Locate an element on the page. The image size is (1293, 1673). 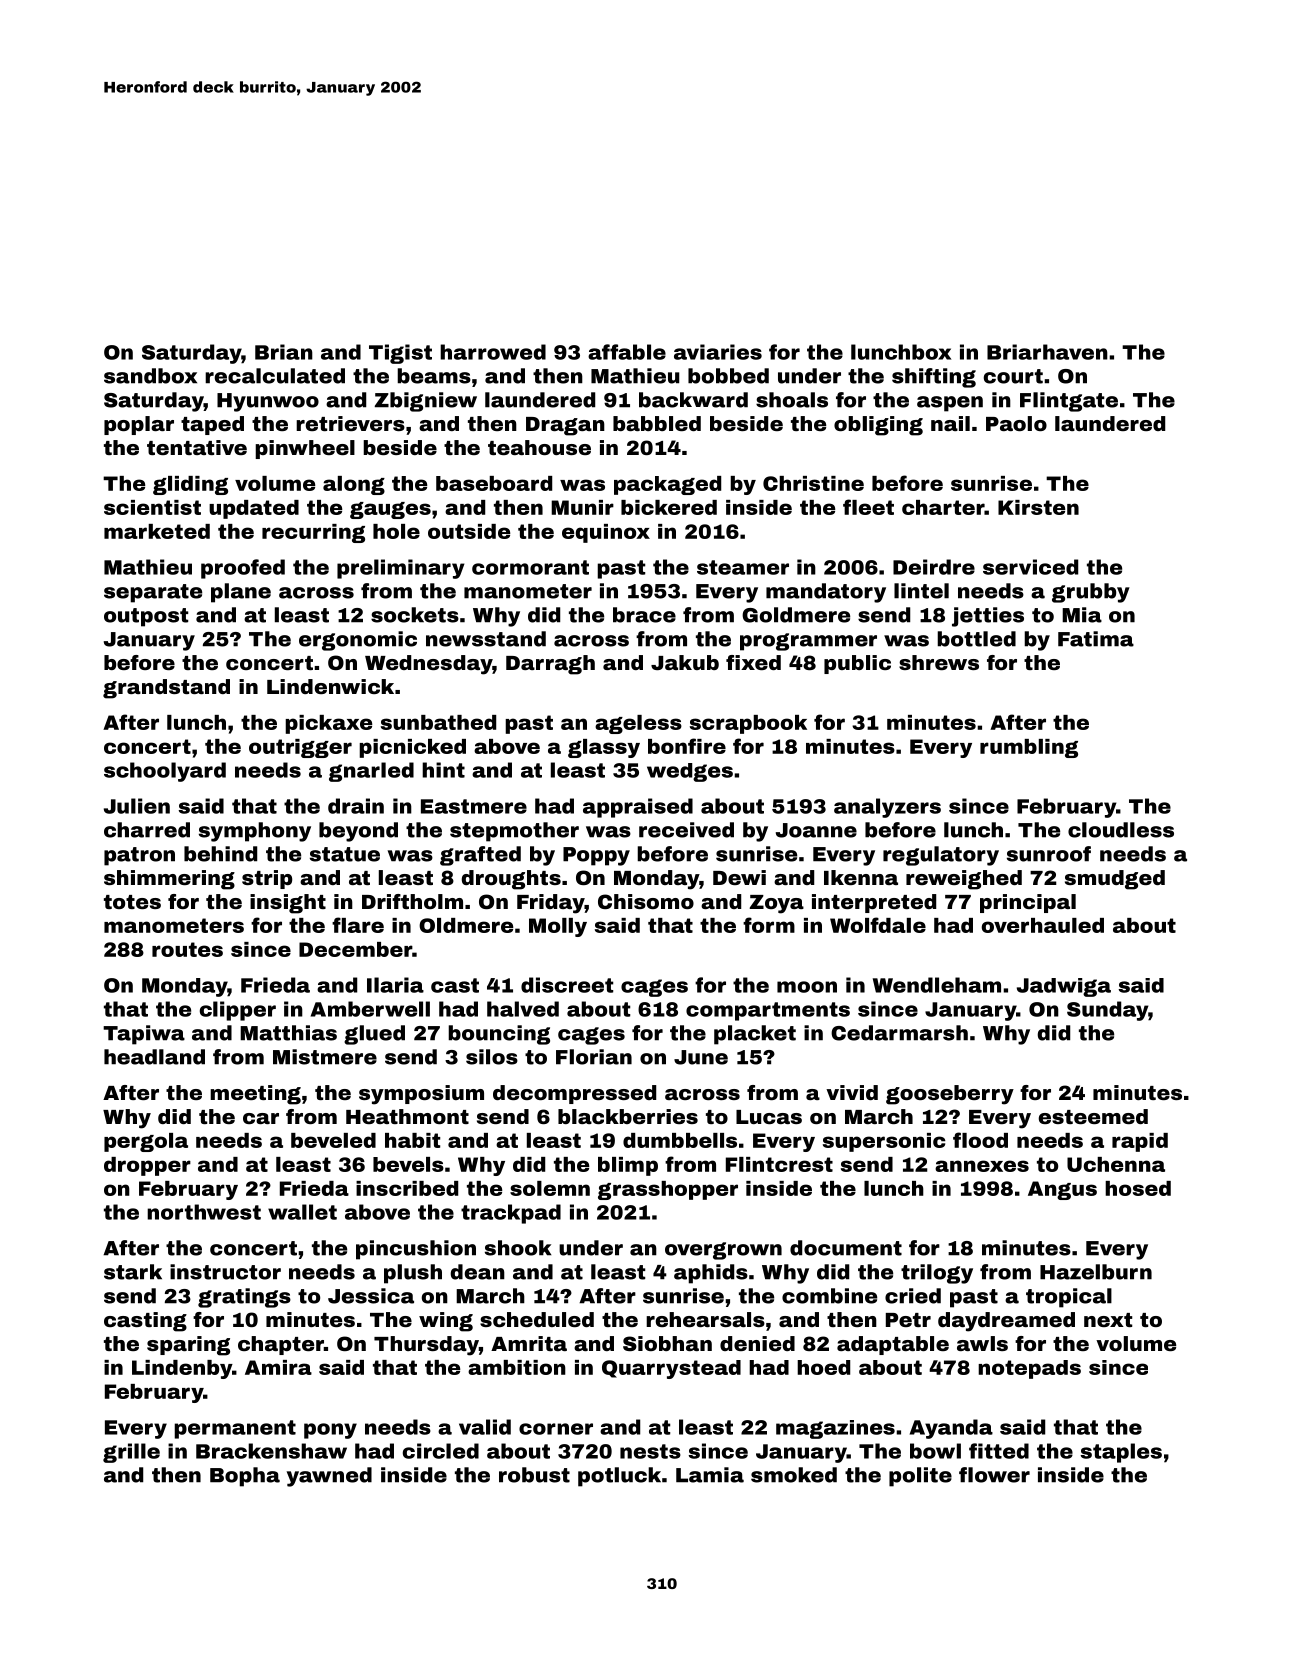
Matthias is located at coordinates (288, 1033).
